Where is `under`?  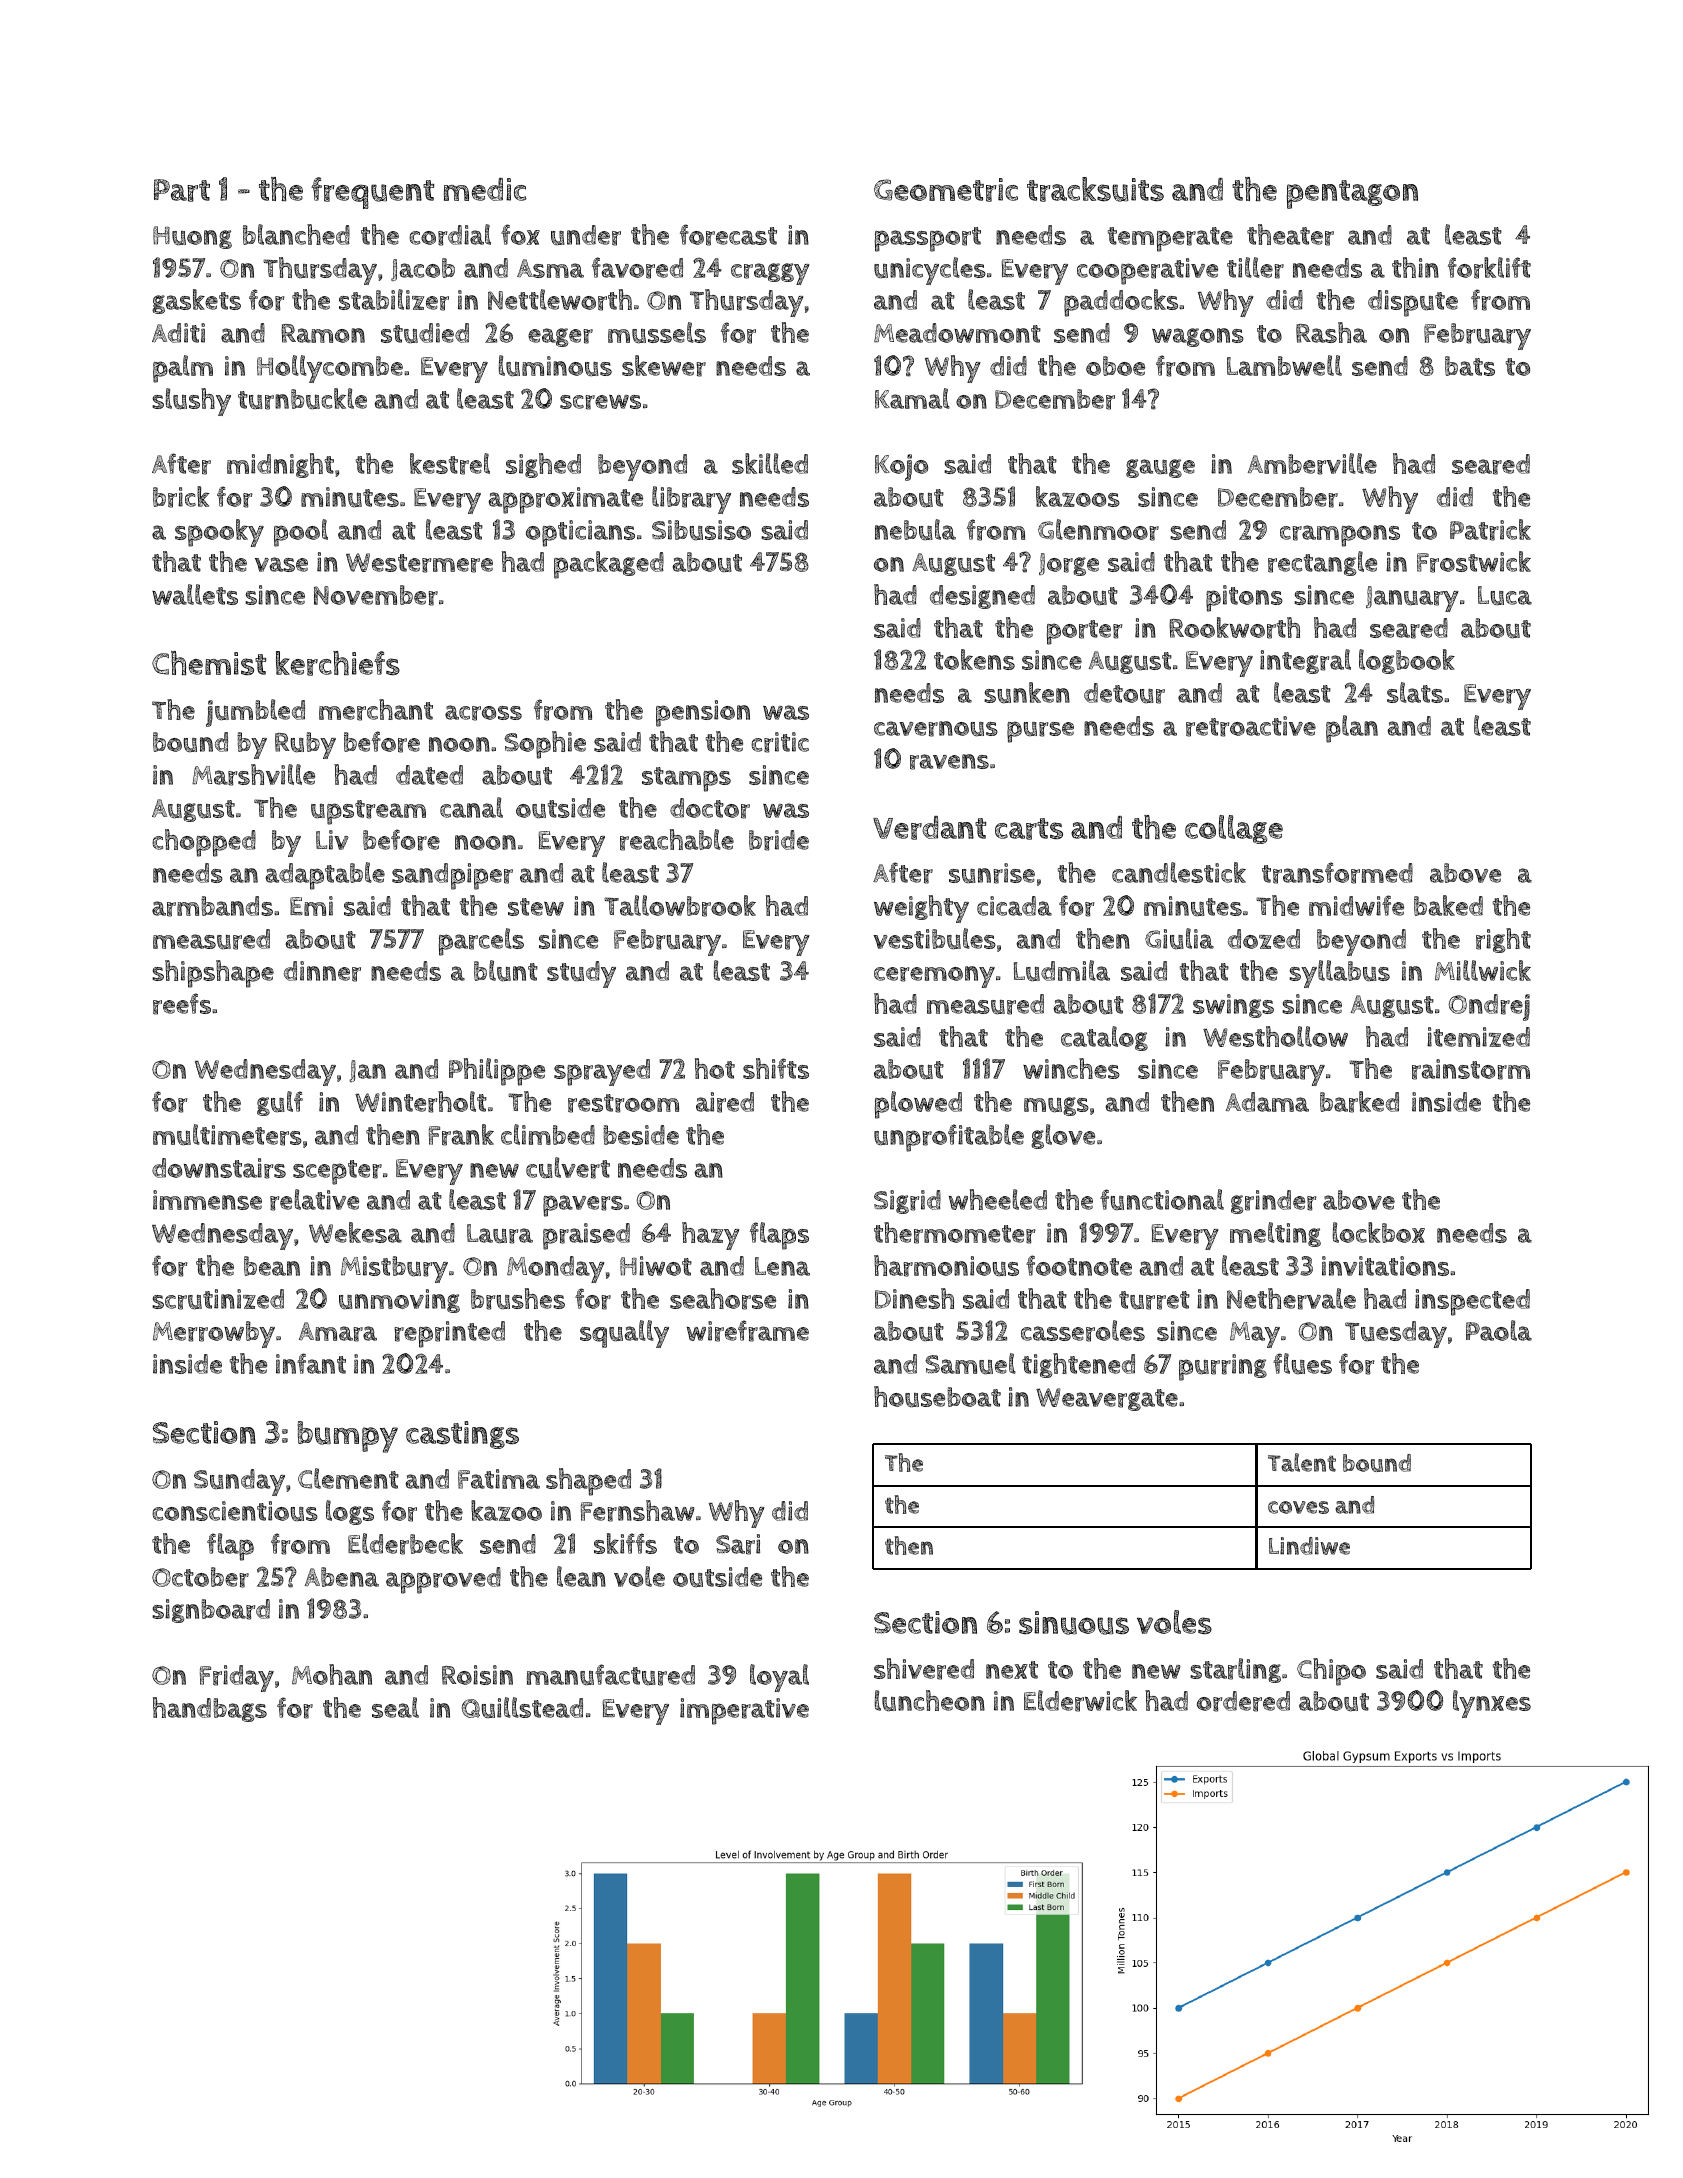
under is located at coordinates (586, 235).
